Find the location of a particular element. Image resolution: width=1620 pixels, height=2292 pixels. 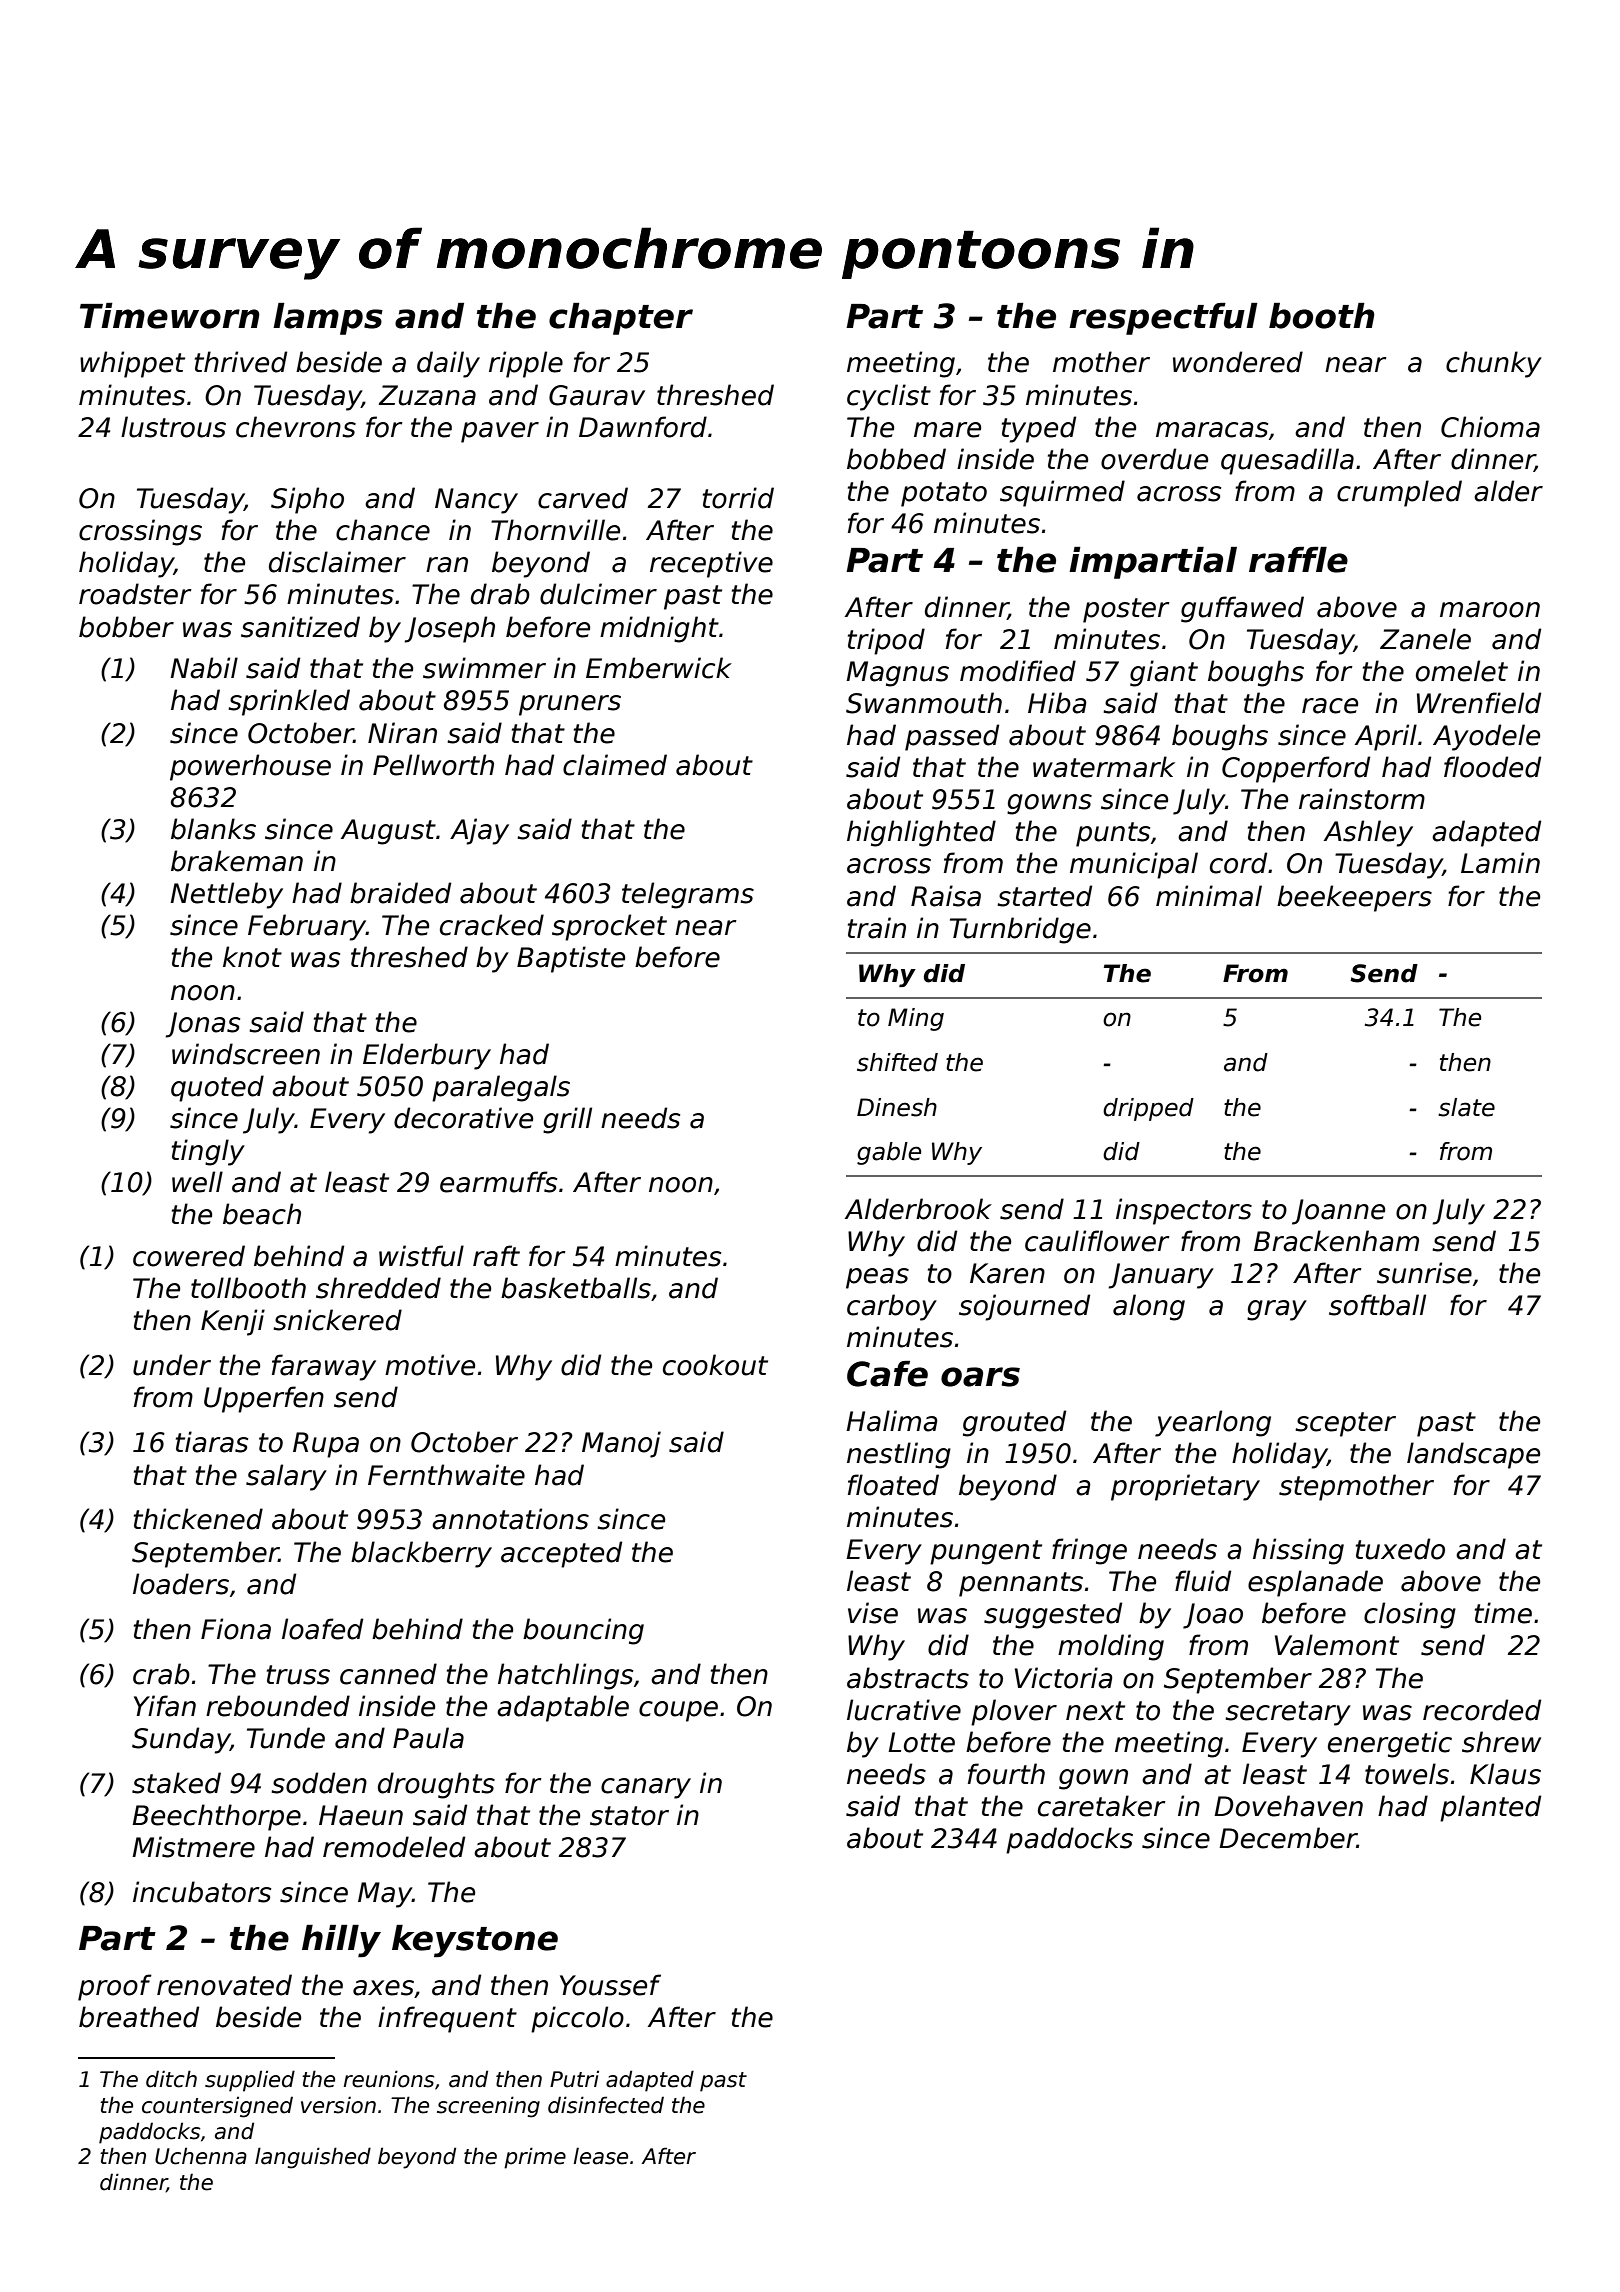

chapter is located at coordinates (621, 319).
